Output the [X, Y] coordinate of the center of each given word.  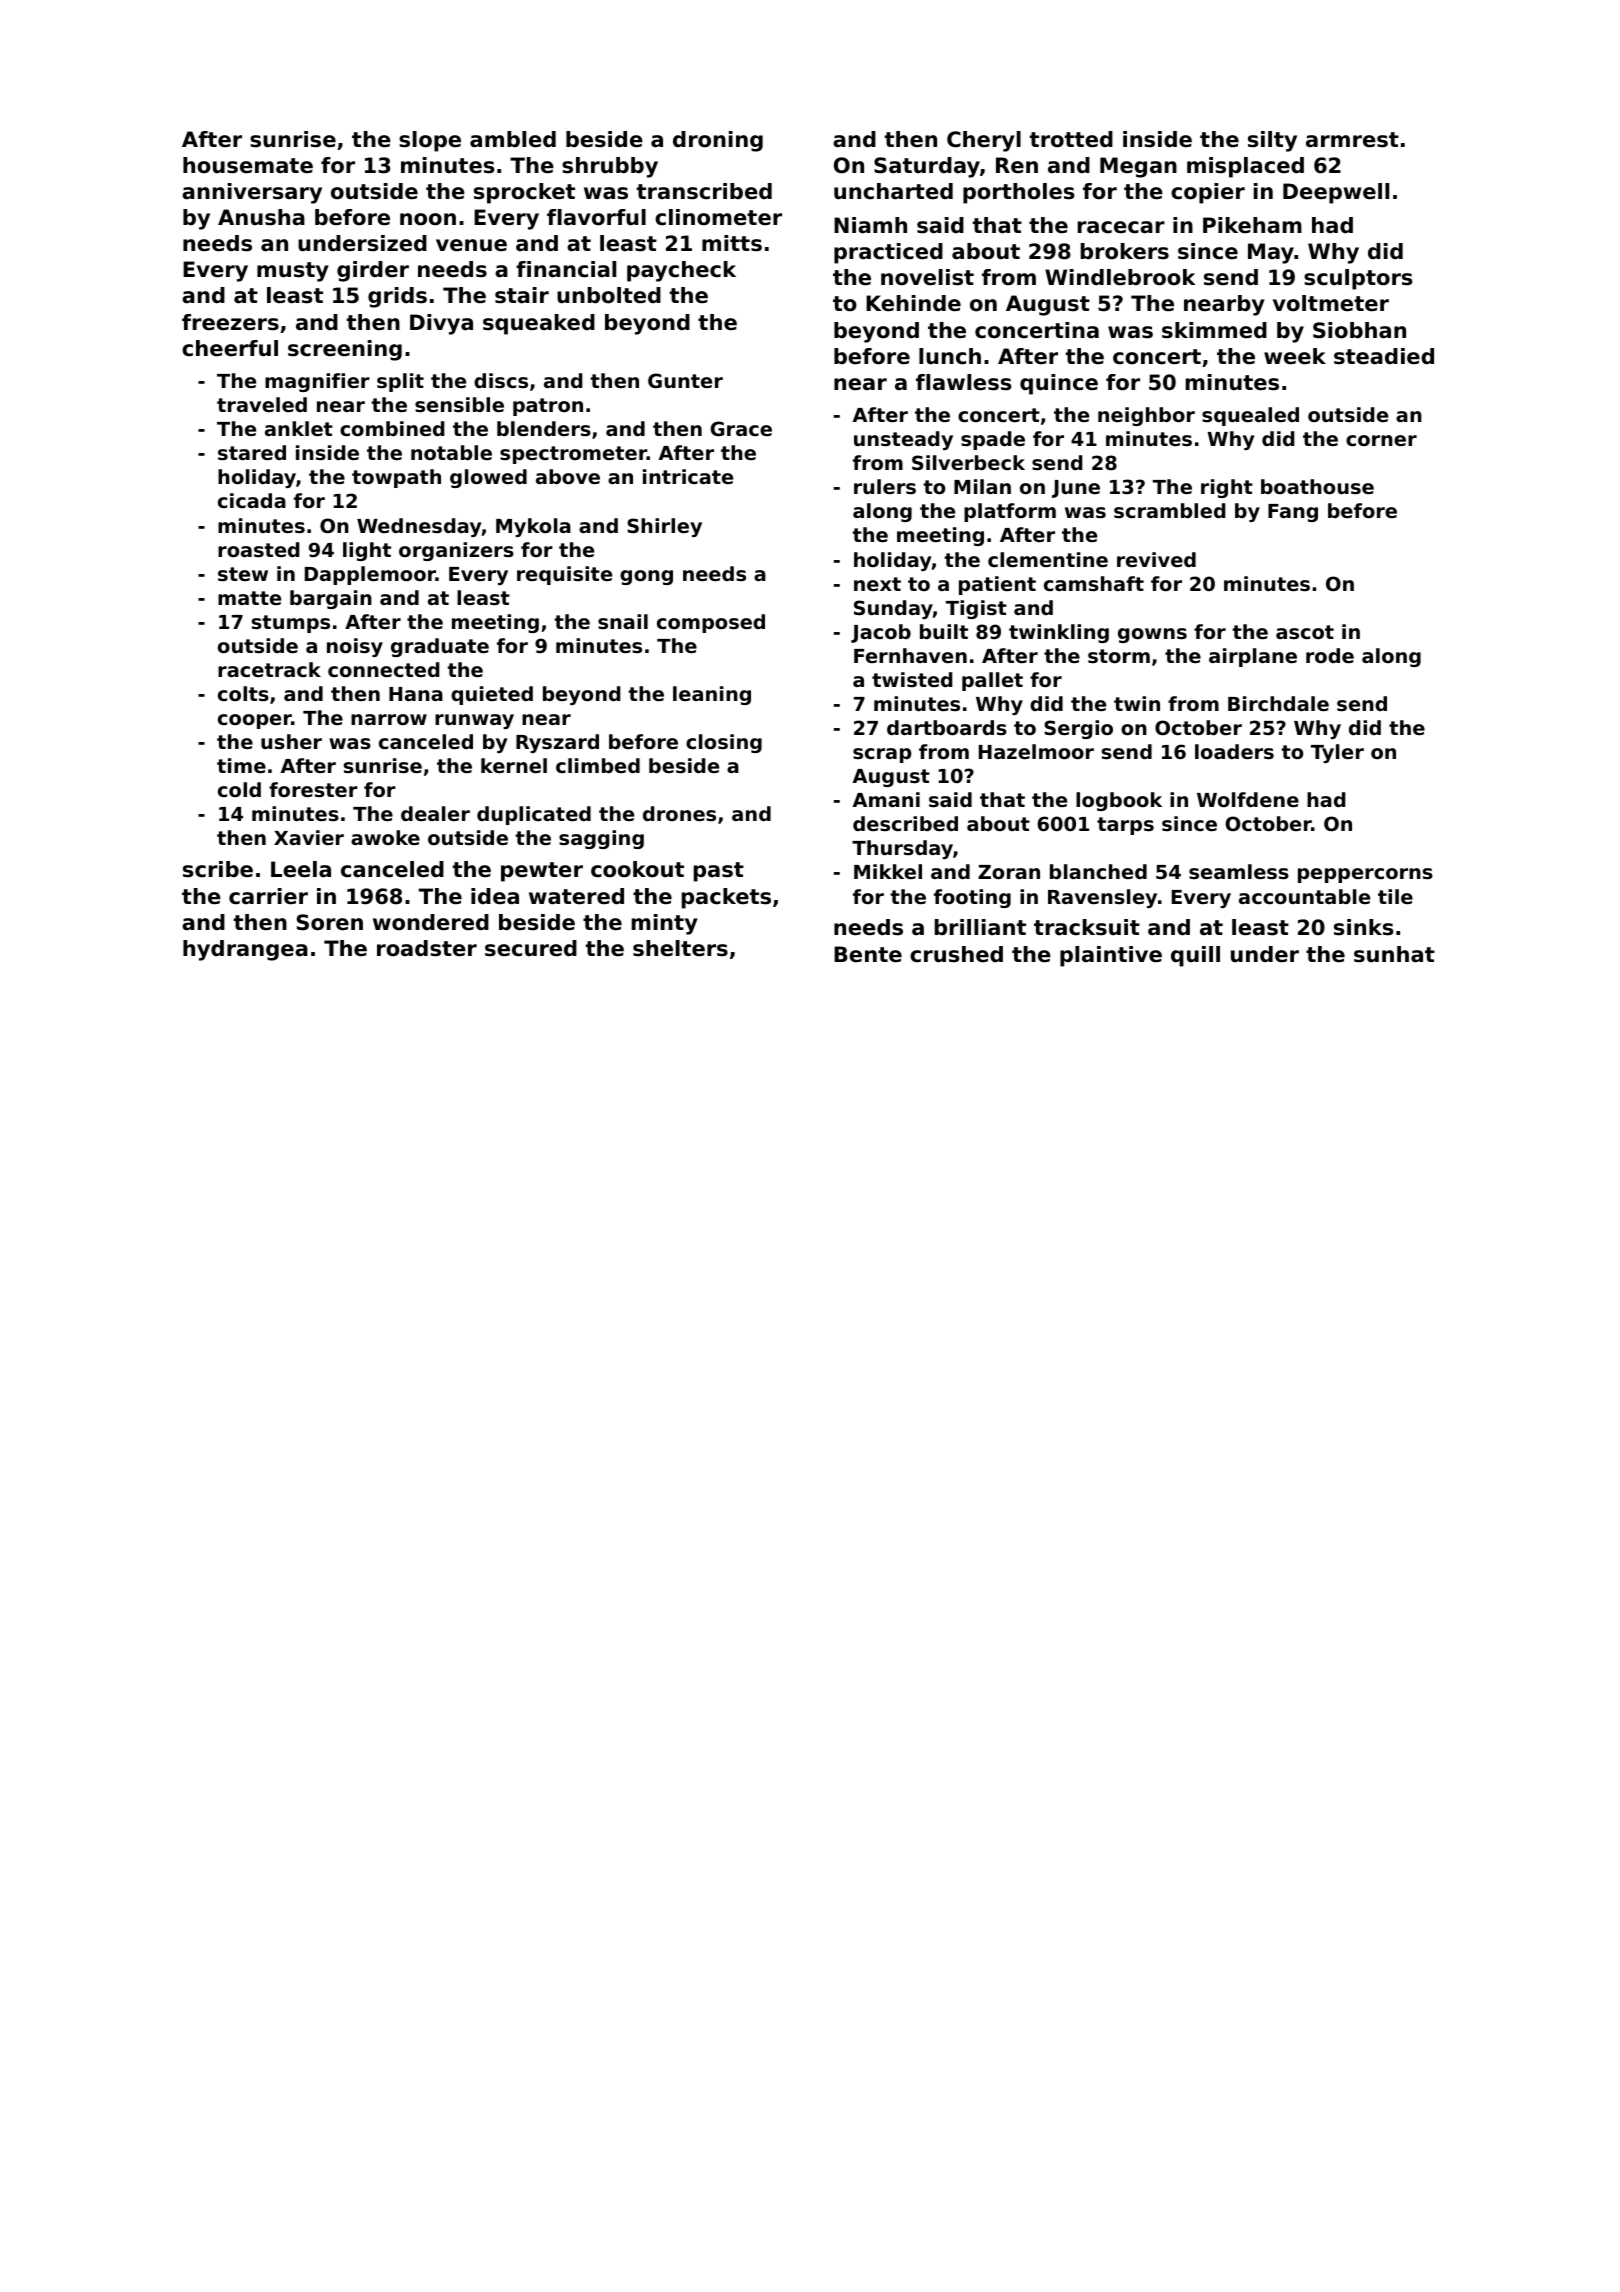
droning [718, 141]
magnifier [317, 382]
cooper [255, 721]
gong [646, 577]
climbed [598, 765]
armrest [1352, 140]
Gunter [685, 380]
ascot [1305, 632]
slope [430, 141]
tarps [1125, 826]
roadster [427, 948]
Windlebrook [1120, 277]
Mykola [533, 527]
